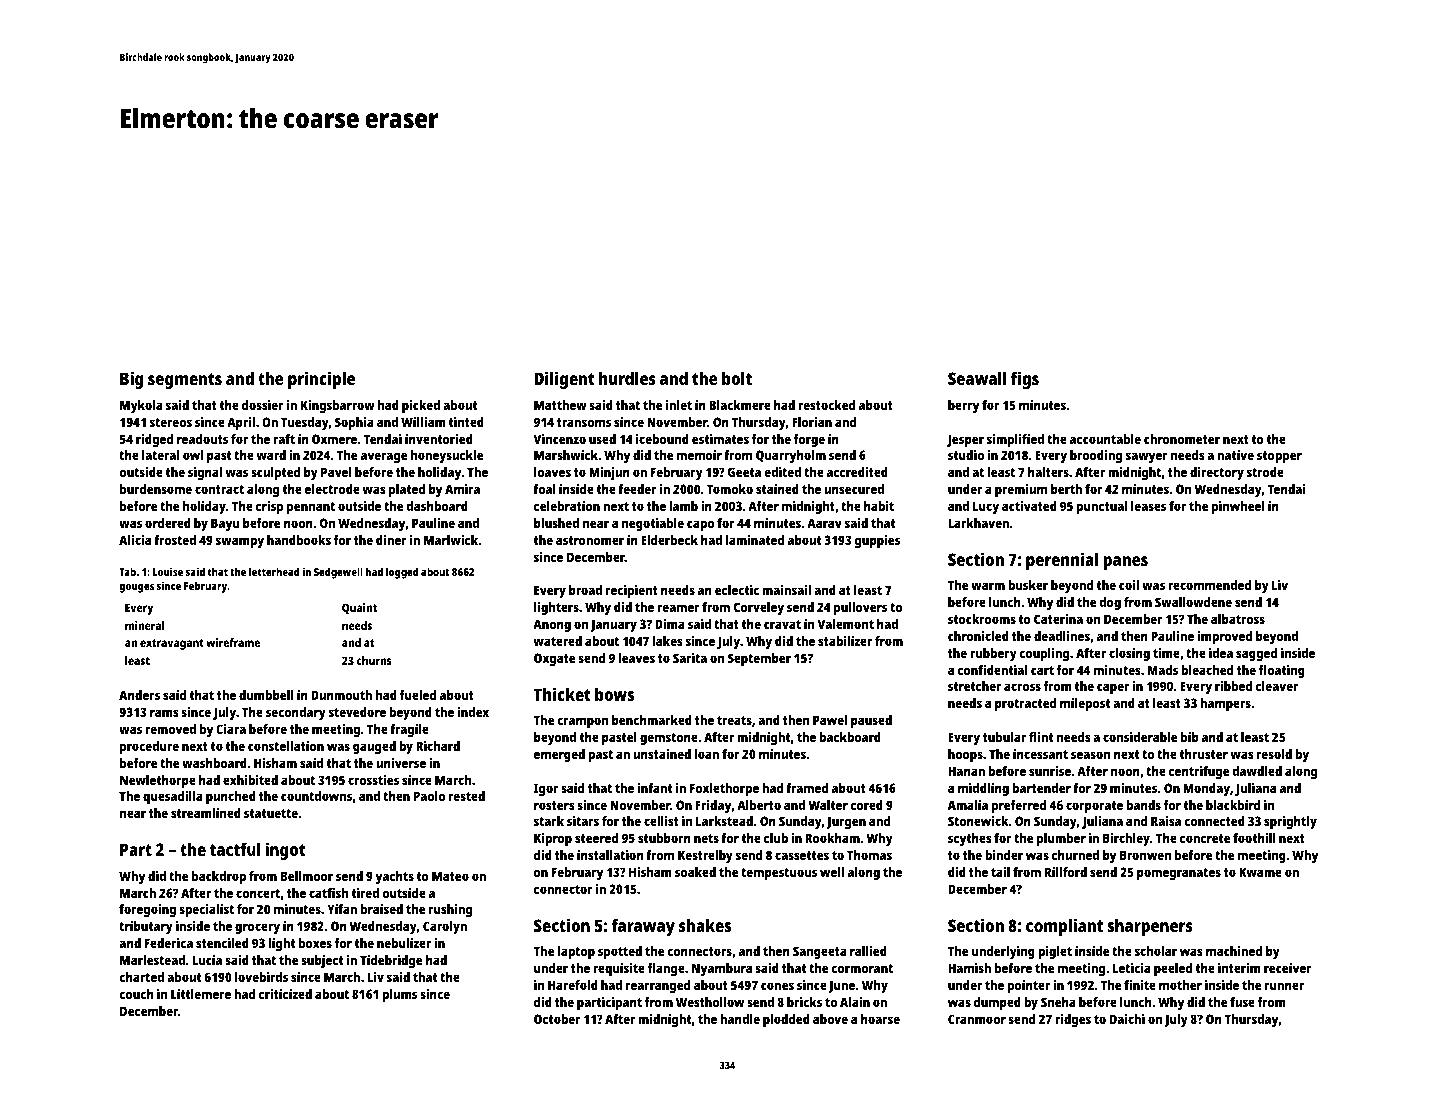 This screenshot has height=1112, width=1439. Describe the element at coordinates (421, 406) in the screenshot. I see `picked` at that location.
